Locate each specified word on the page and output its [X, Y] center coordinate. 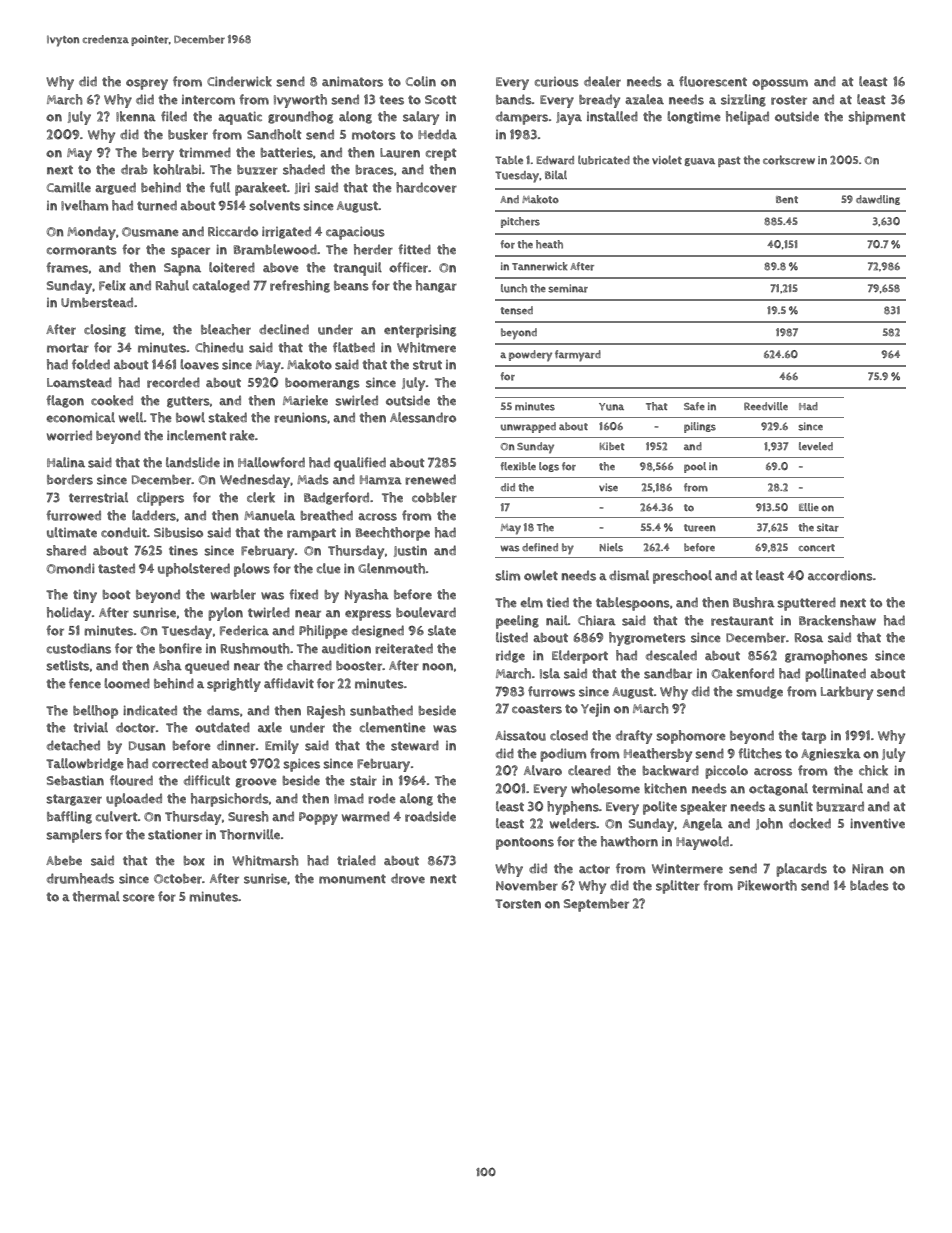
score [139, 898]
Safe [694, 406]
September [596, 905]
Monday [91, 233]
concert [816, 548]
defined [540, 547]
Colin [421, 81]
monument [352, 879]
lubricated [604, 160]
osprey [147, 84]
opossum [780, 84]
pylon [225, 614]
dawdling [878, 200]
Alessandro [423, 417]
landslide [193, 462]
